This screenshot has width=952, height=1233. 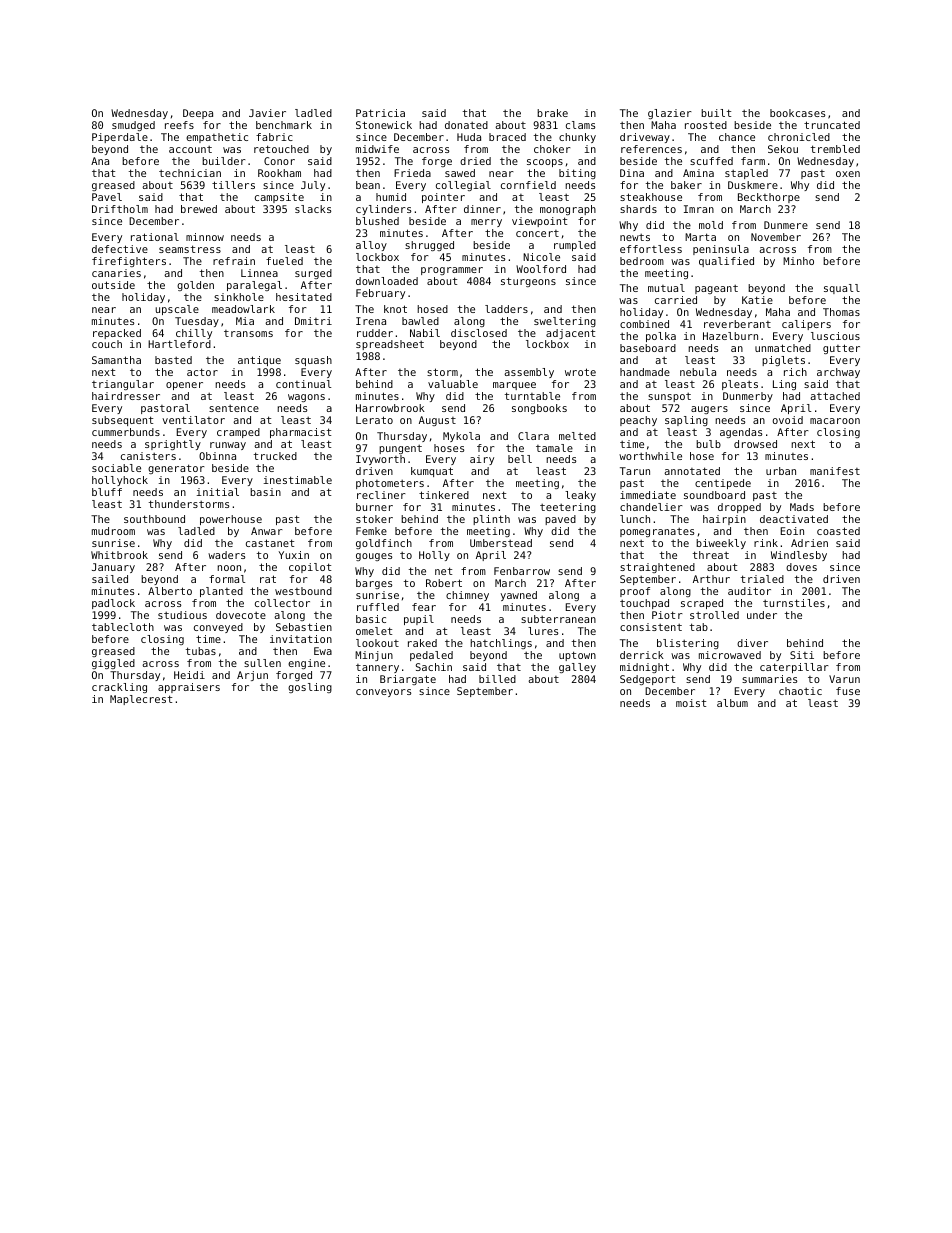 What do you see at coordinates (797, 113) in the screenshot?
I see `bookcases` at bounding box center [797, 113].
